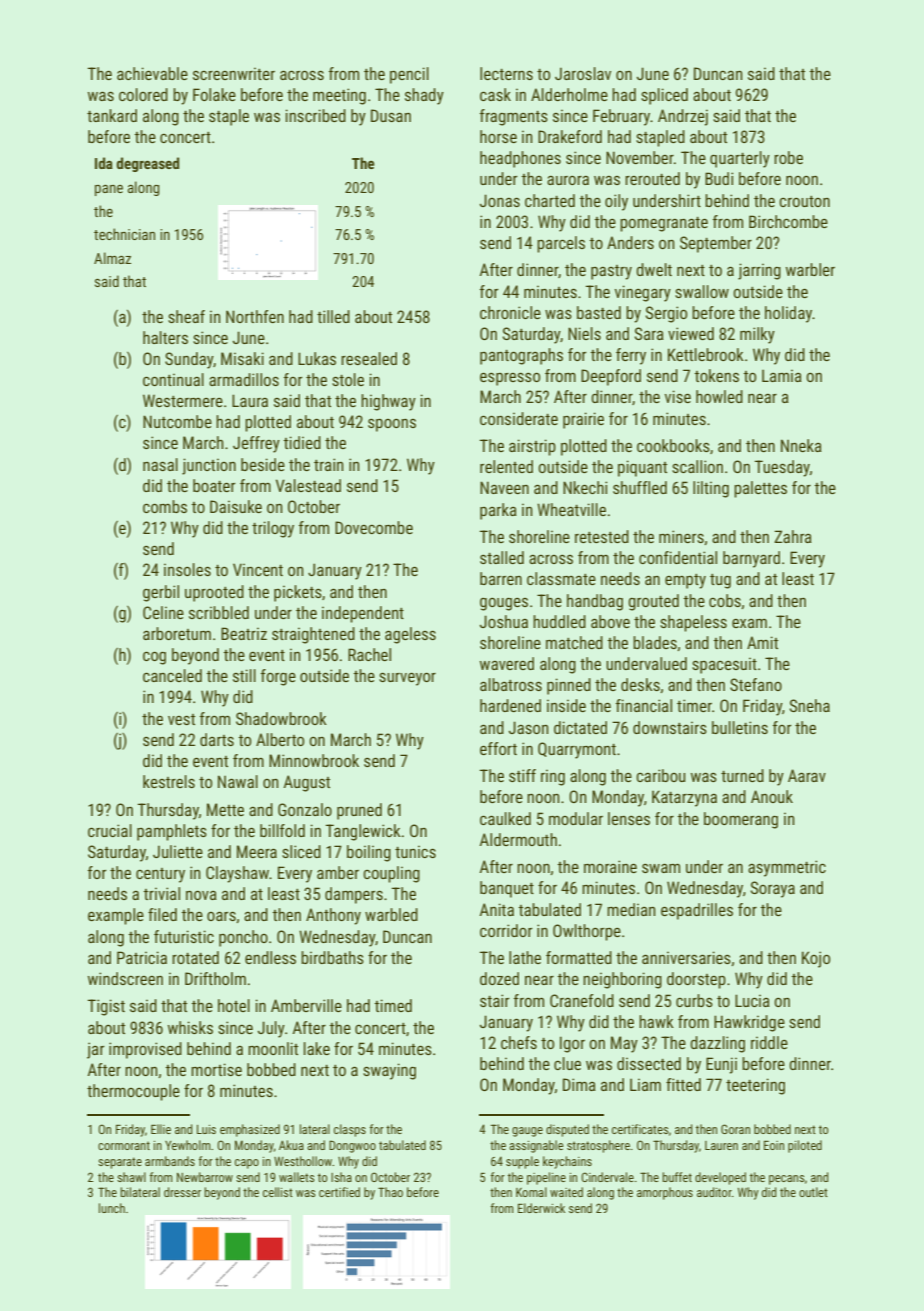 Image resolution: width=924 pixels, height=1311 pixels. Describe the element at coordinates (519, 418) in the screenshot. I see `considerate` at that location.
